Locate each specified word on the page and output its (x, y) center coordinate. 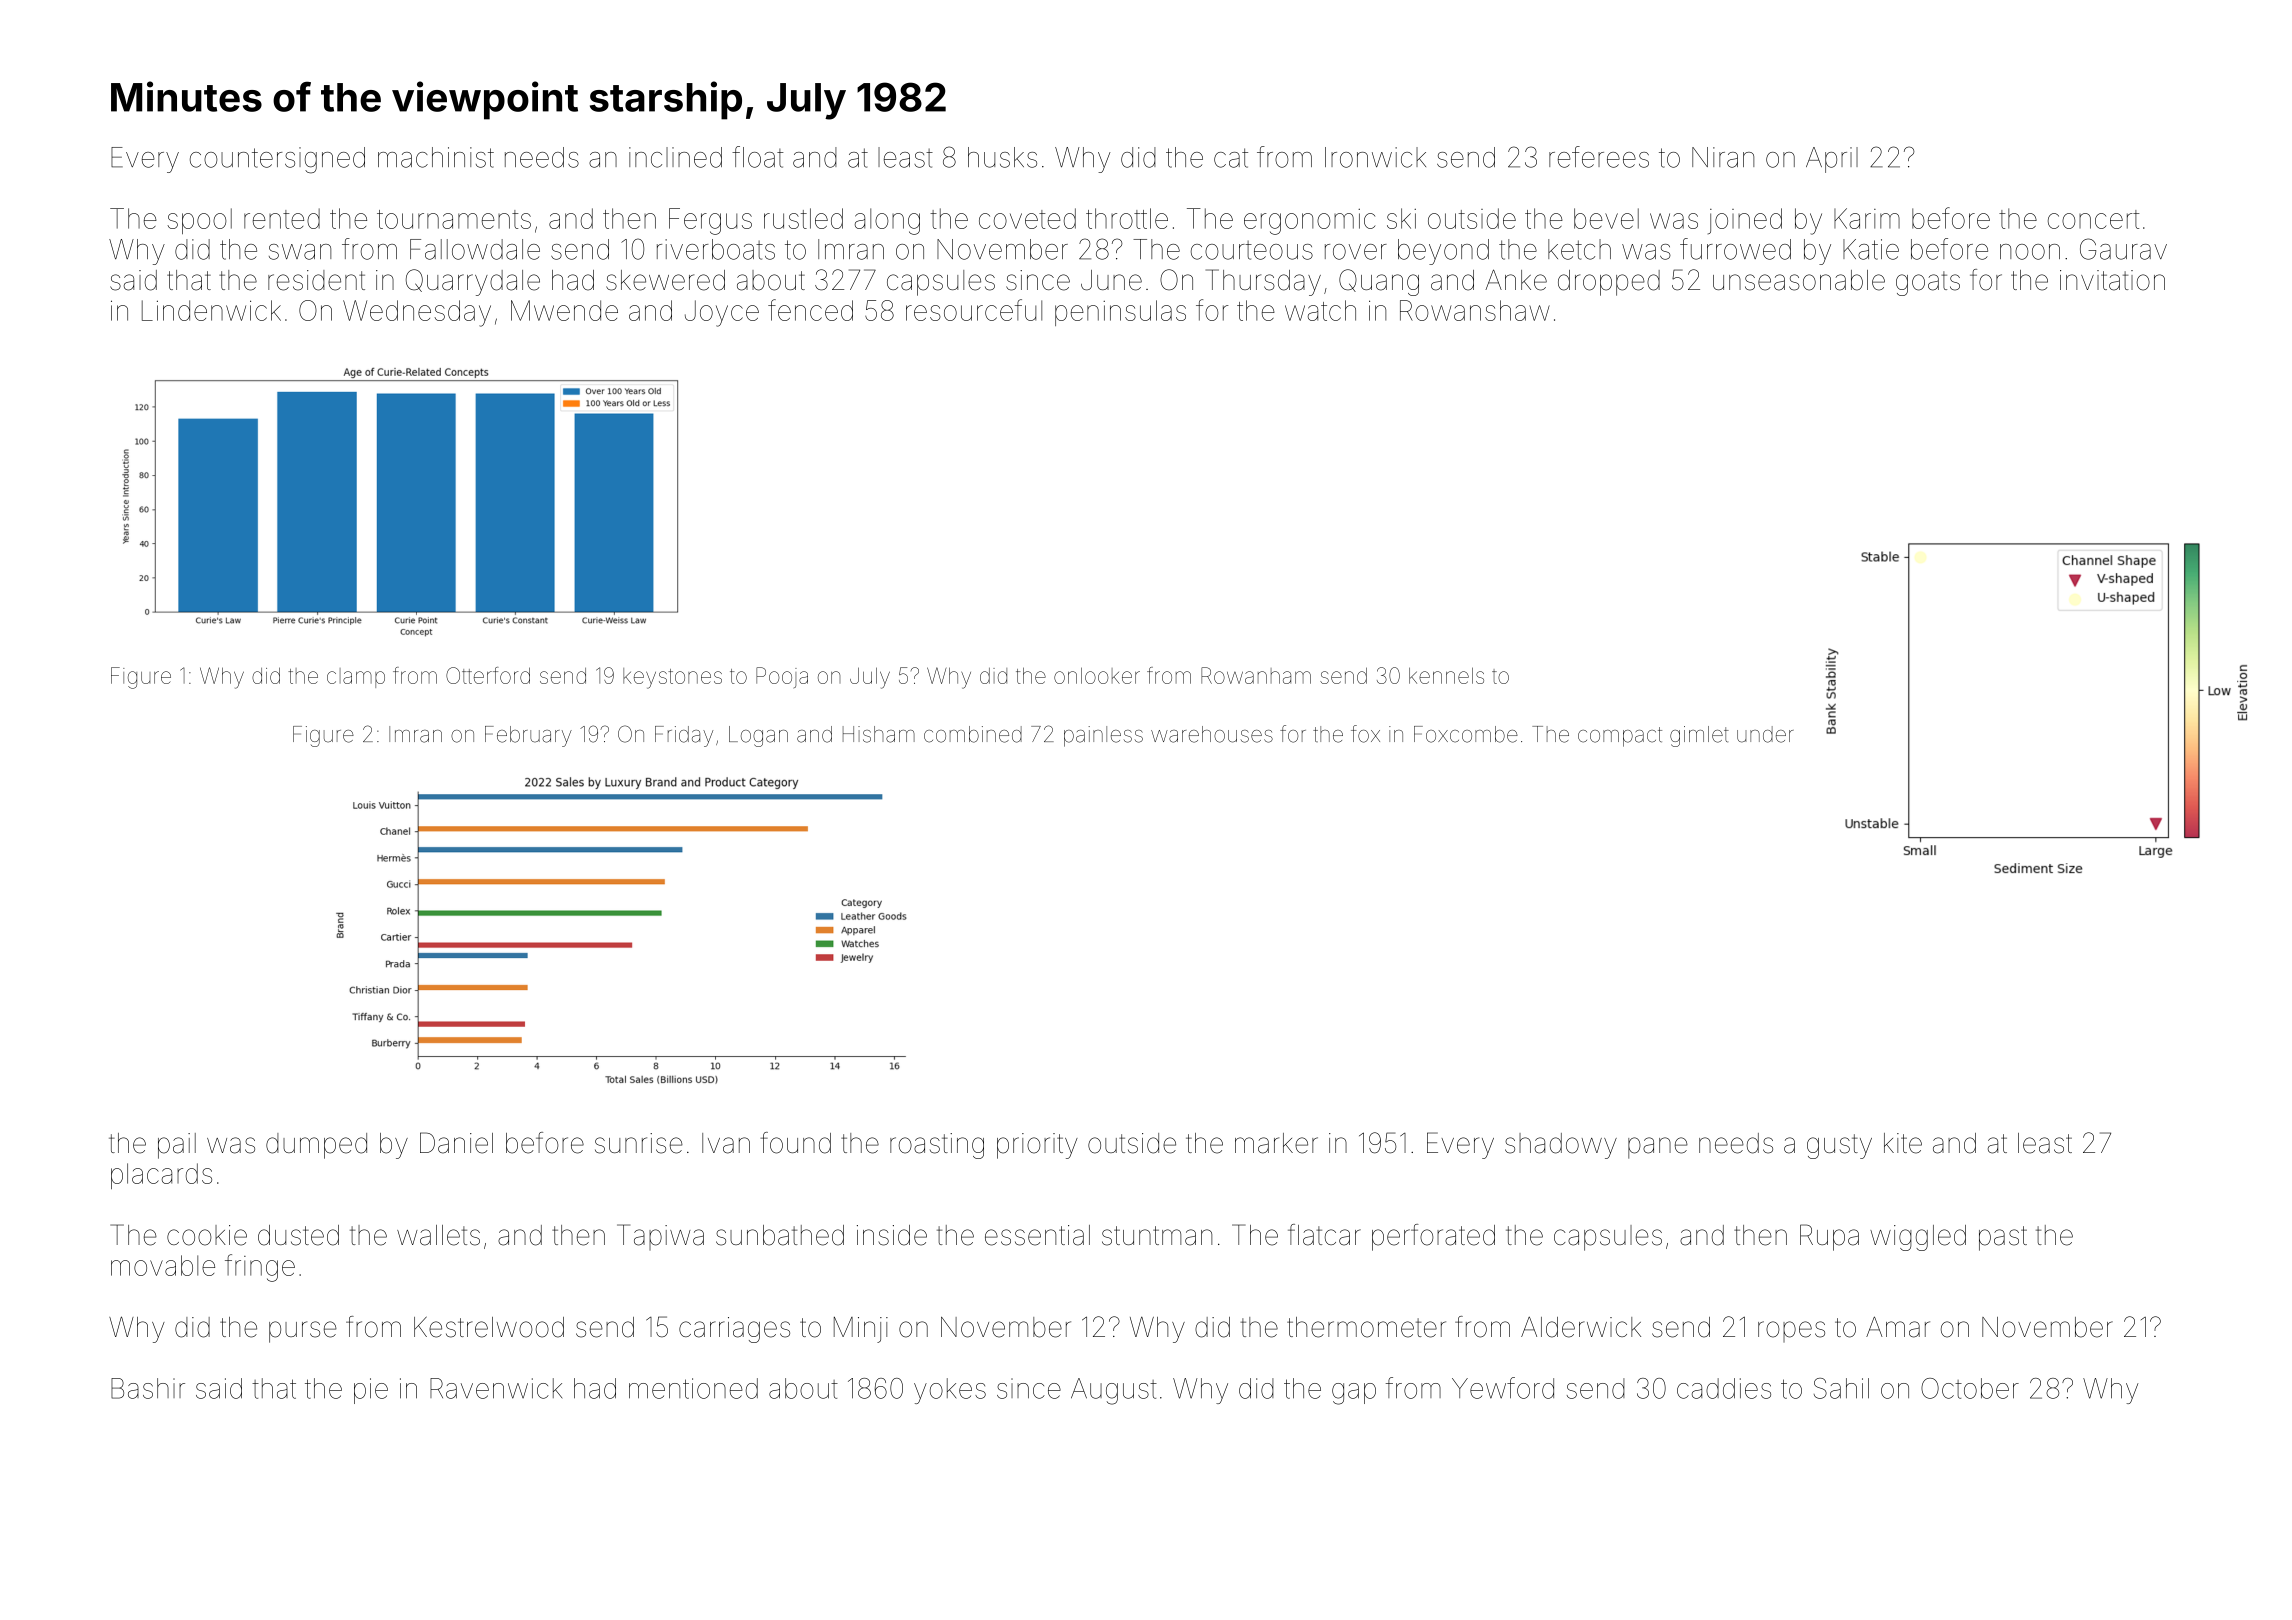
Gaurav (2123, 249)
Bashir (148, 1388)
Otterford (488, 675)
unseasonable (1799, 280)
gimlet (1699, 736)
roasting (937, 1146)
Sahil (1841, 1388)
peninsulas (1120, 313)
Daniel (456, 1143)
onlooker (1097, 676)
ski (1401, 218)
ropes (1791, 1331)
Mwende (564, 310)
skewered (665, 280)
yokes (950, 1391)
